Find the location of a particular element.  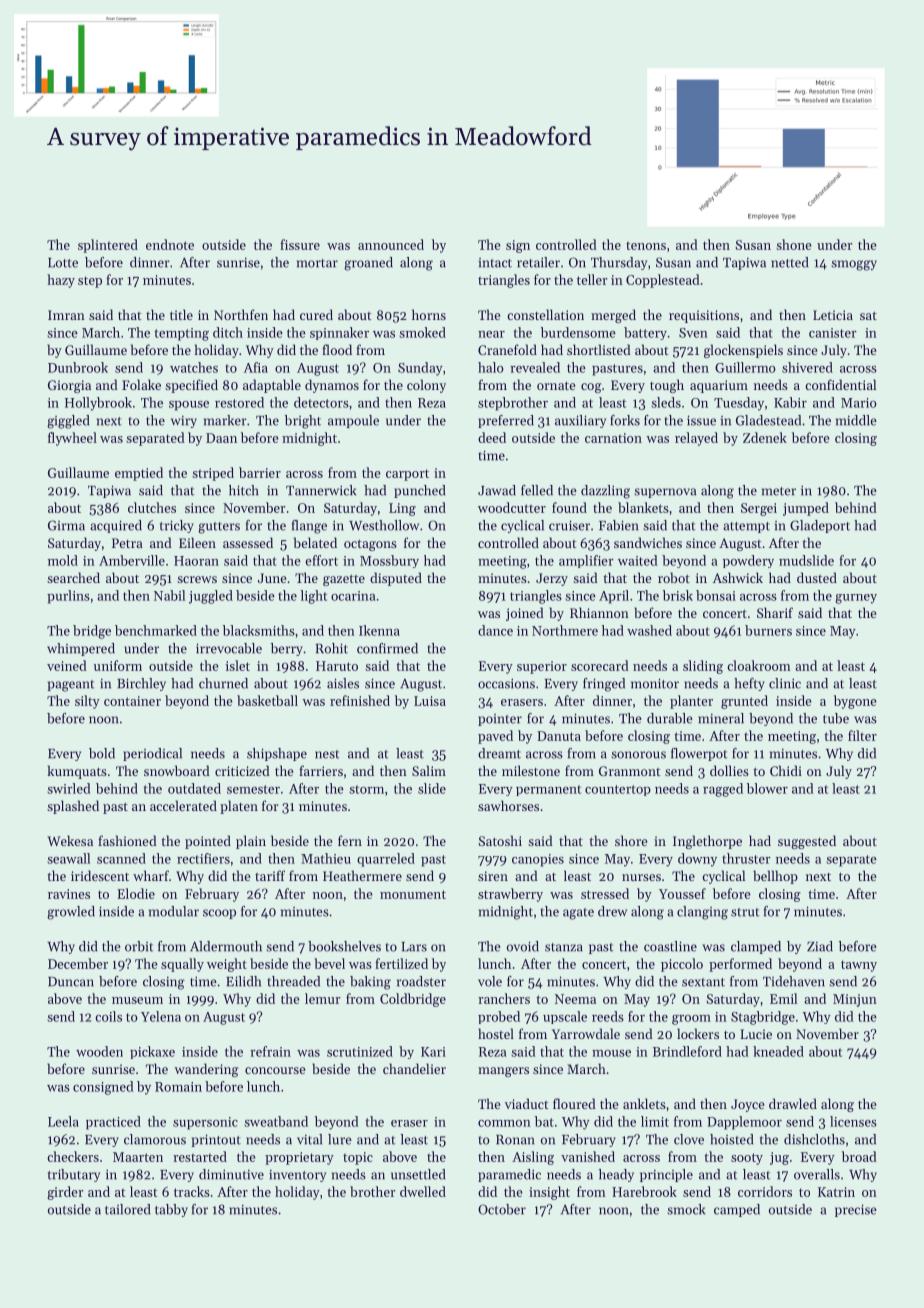

middle is located at coordinates (856, 420).
